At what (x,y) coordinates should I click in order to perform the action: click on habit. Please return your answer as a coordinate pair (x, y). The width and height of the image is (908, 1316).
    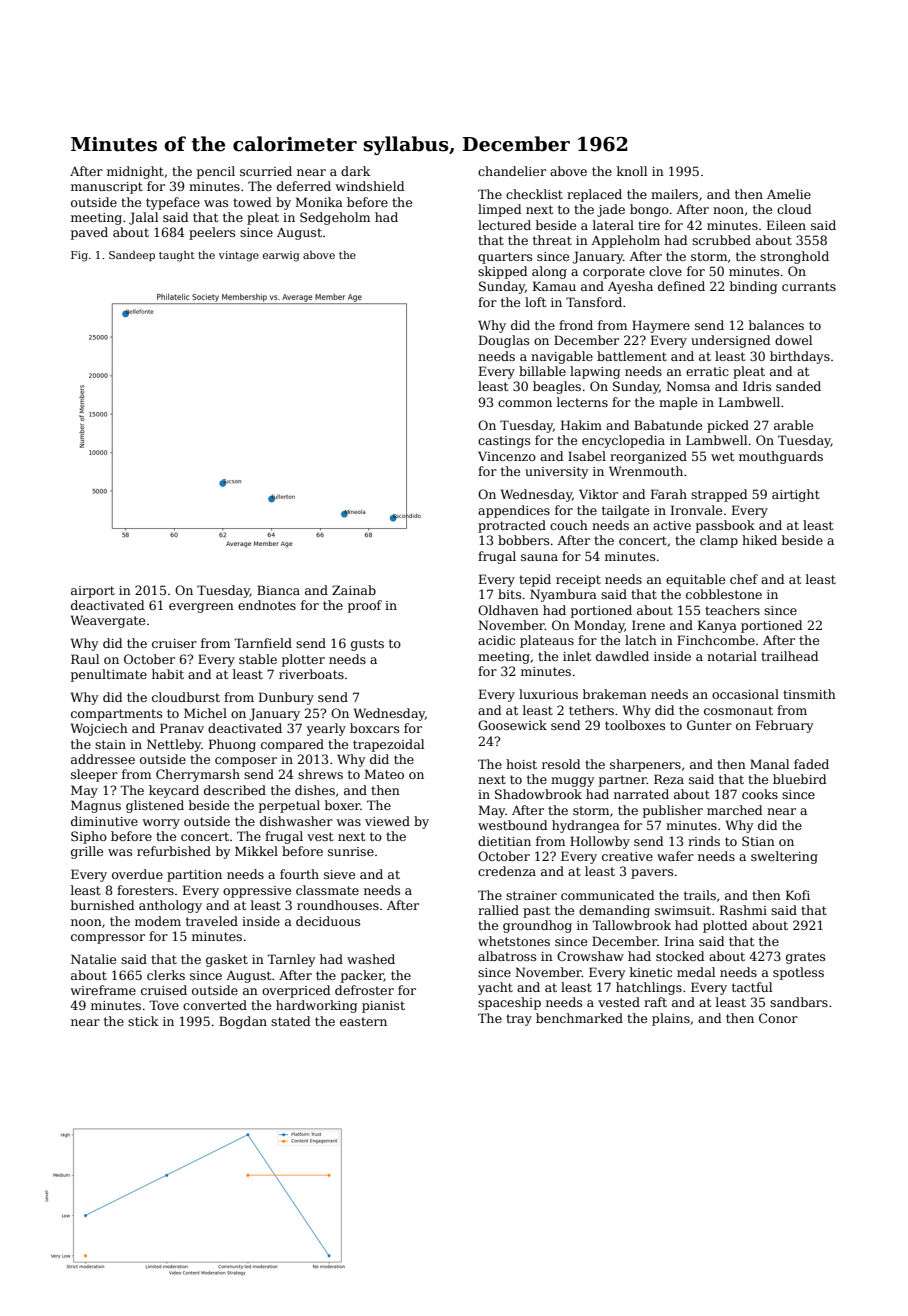
    Looking at the image, I should click on (168, 674).
